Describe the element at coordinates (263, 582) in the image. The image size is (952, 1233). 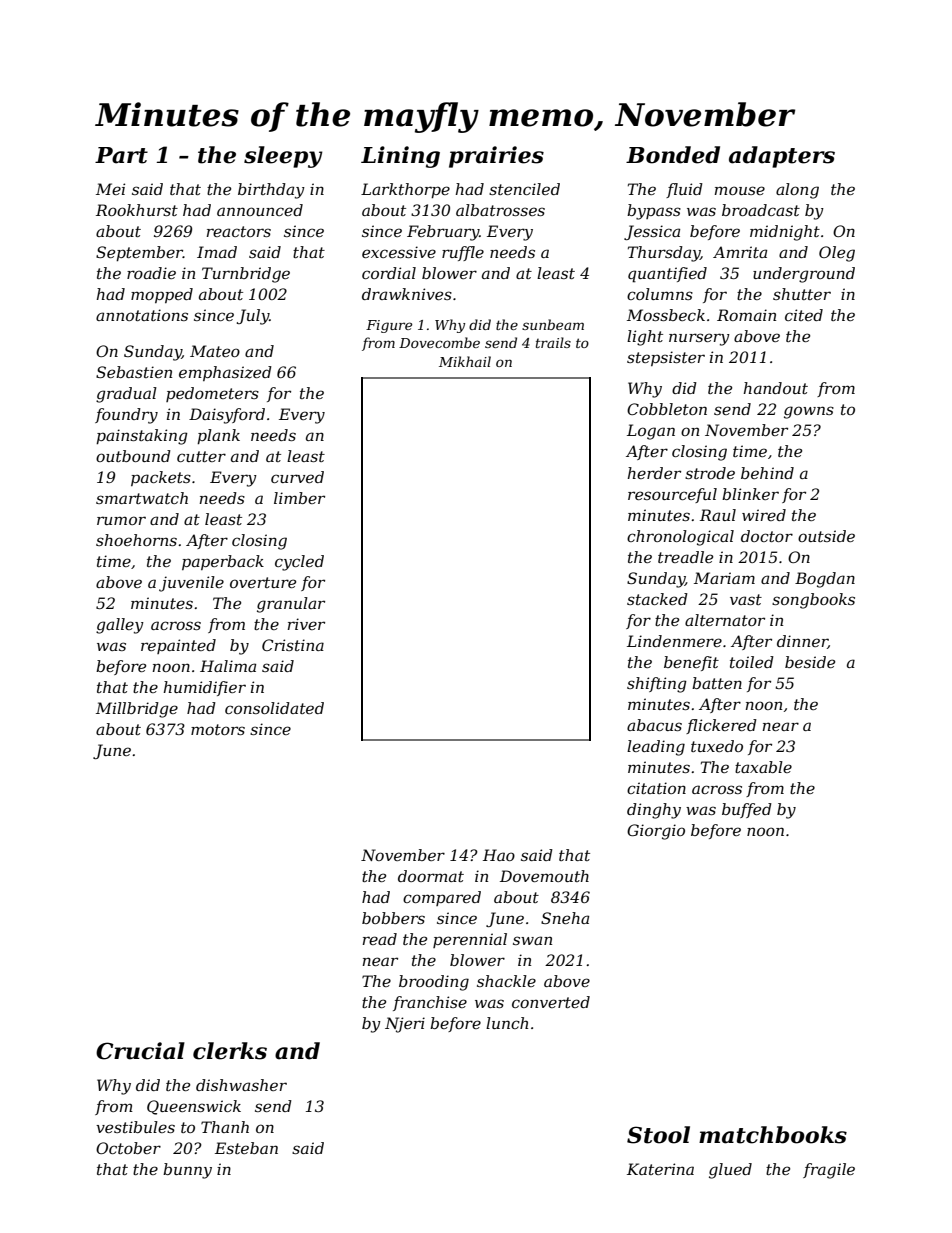
I see `overture` at that location.
